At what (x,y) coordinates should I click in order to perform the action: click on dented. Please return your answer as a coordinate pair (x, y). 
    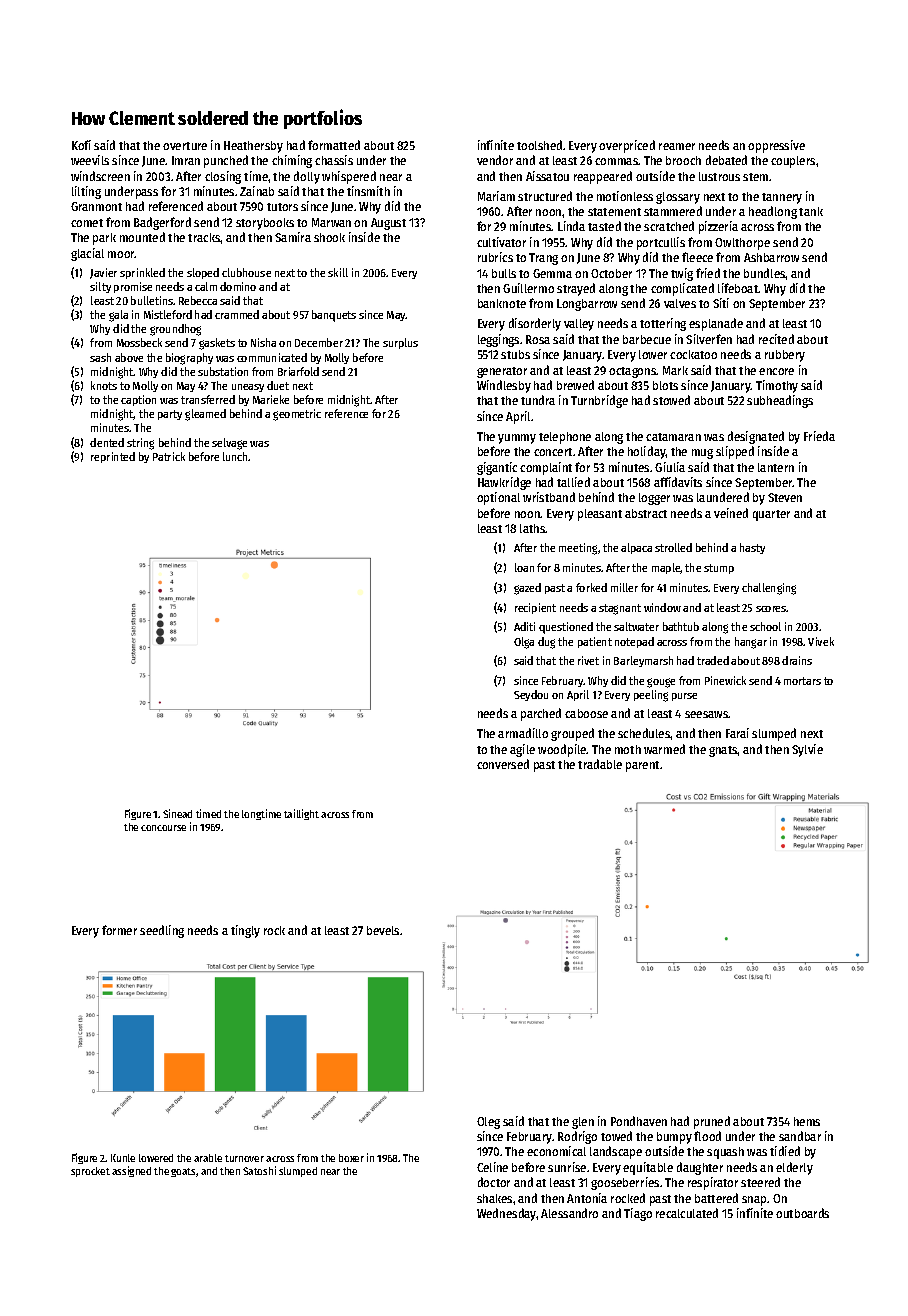
    Looking at the image, I should click on (107, 442).
